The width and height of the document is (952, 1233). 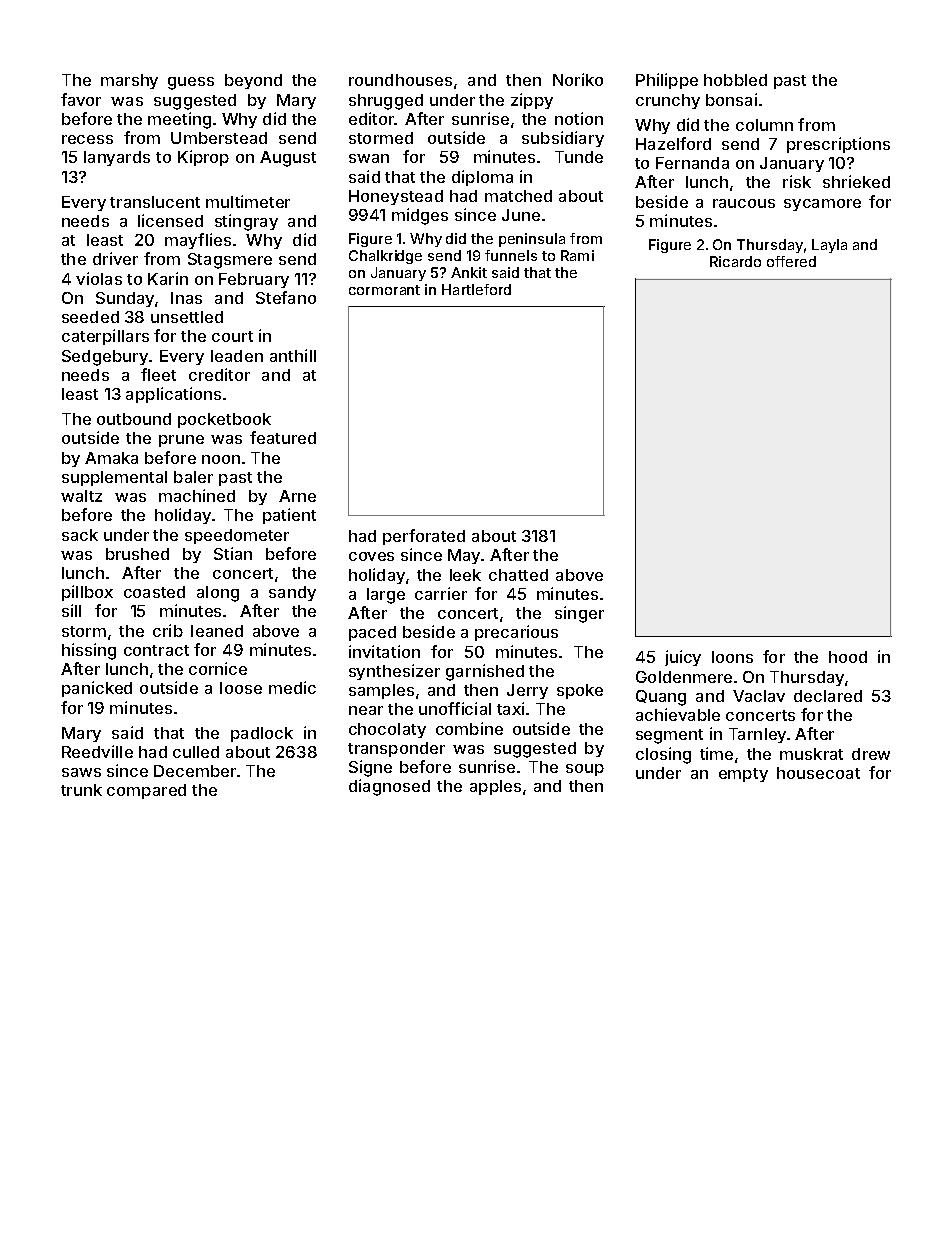 What do you see at coordinates (743, 775) in the document?
I see `empty` at bounding box center [743, 775].
